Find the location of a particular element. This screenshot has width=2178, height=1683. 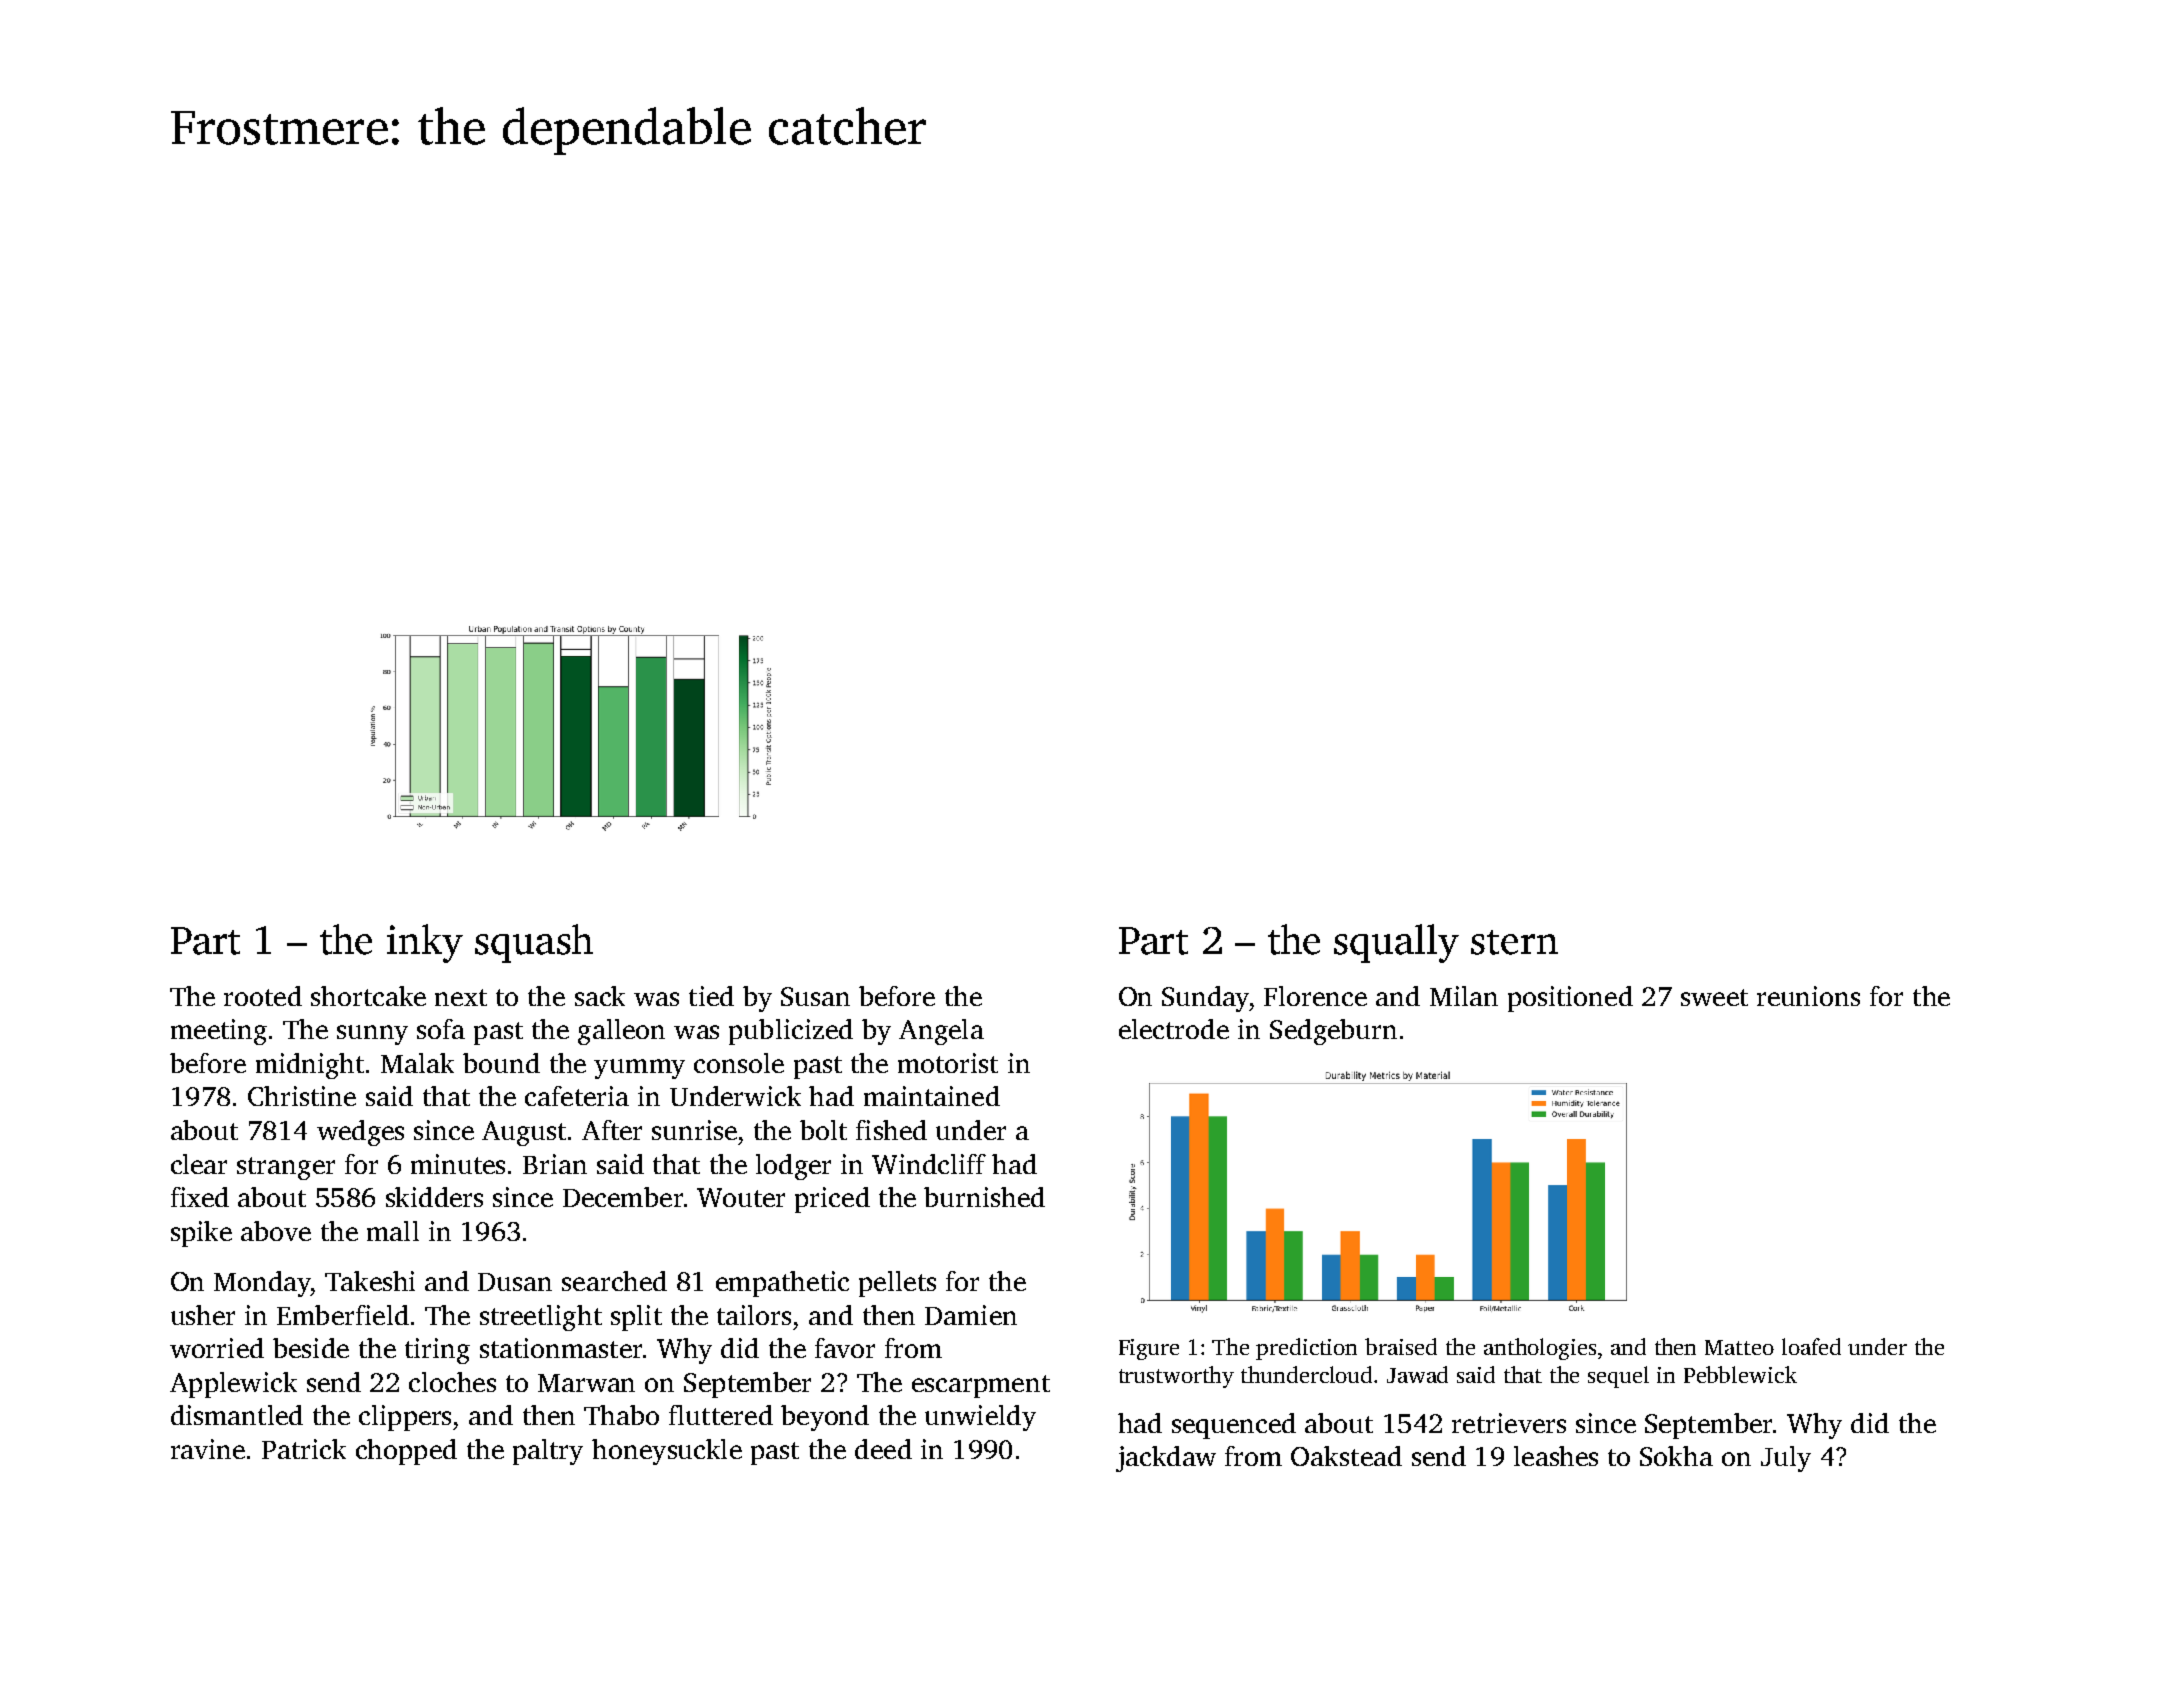

loafed is located at coordinates (1811, 1346).
